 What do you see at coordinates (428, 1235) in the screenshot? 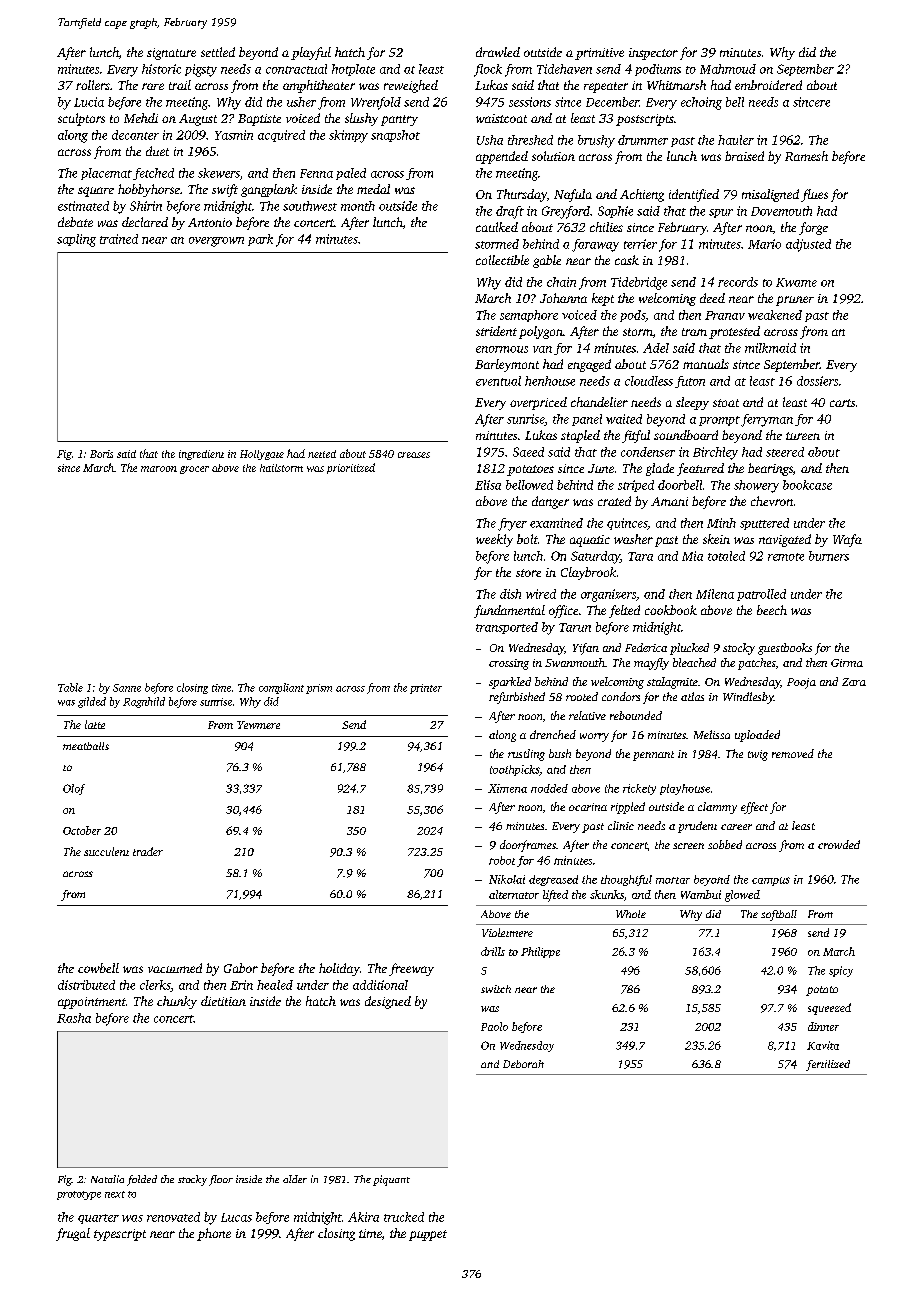
I see `puppet` at bounding box center [428, 1235].
